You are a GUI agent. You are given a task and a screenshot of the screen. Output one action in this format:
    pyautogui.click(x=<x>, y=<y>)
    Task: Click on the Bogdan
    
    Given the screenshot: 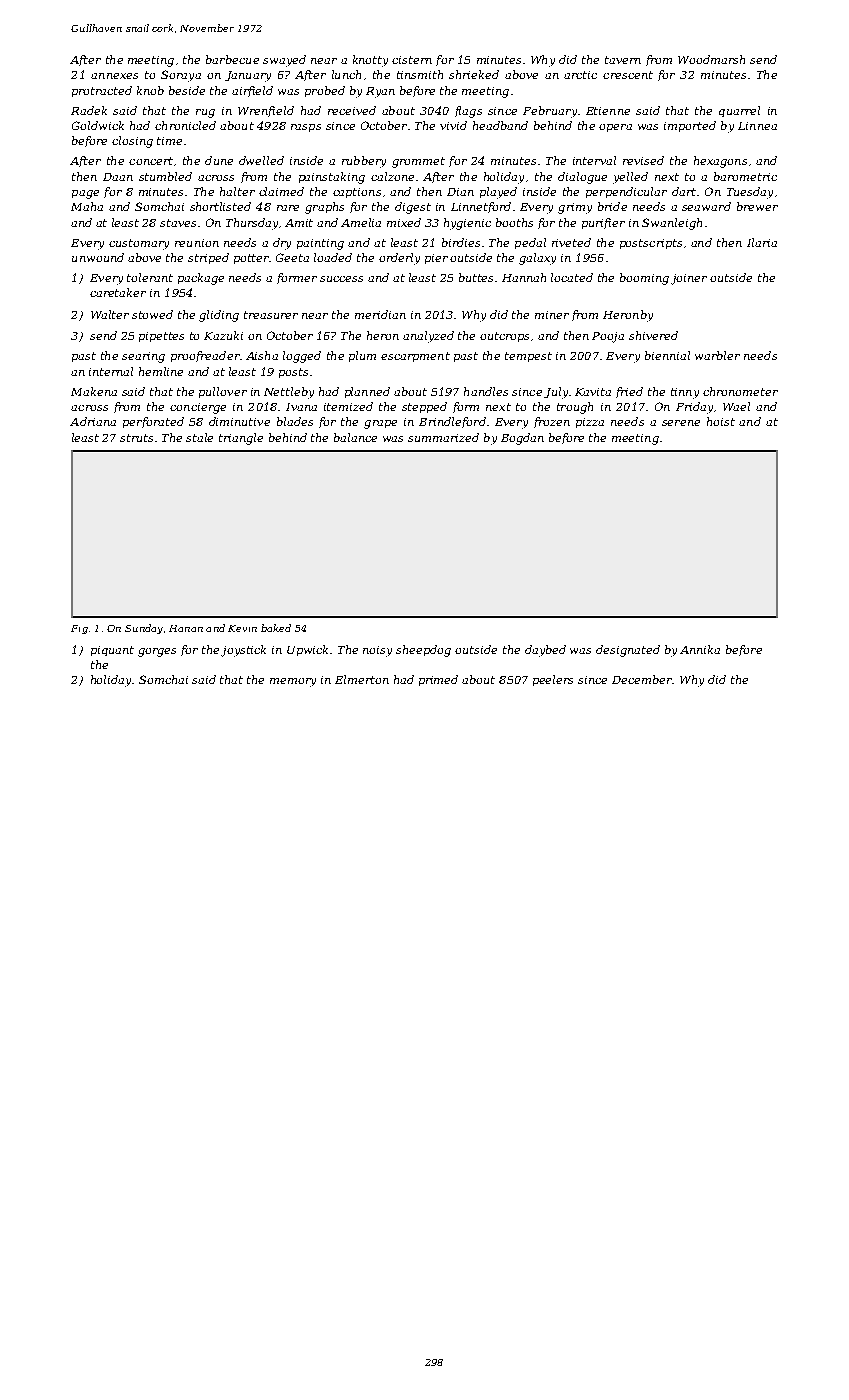 What is the action you would take?
    pyautogui.click(x=522, y=439)
